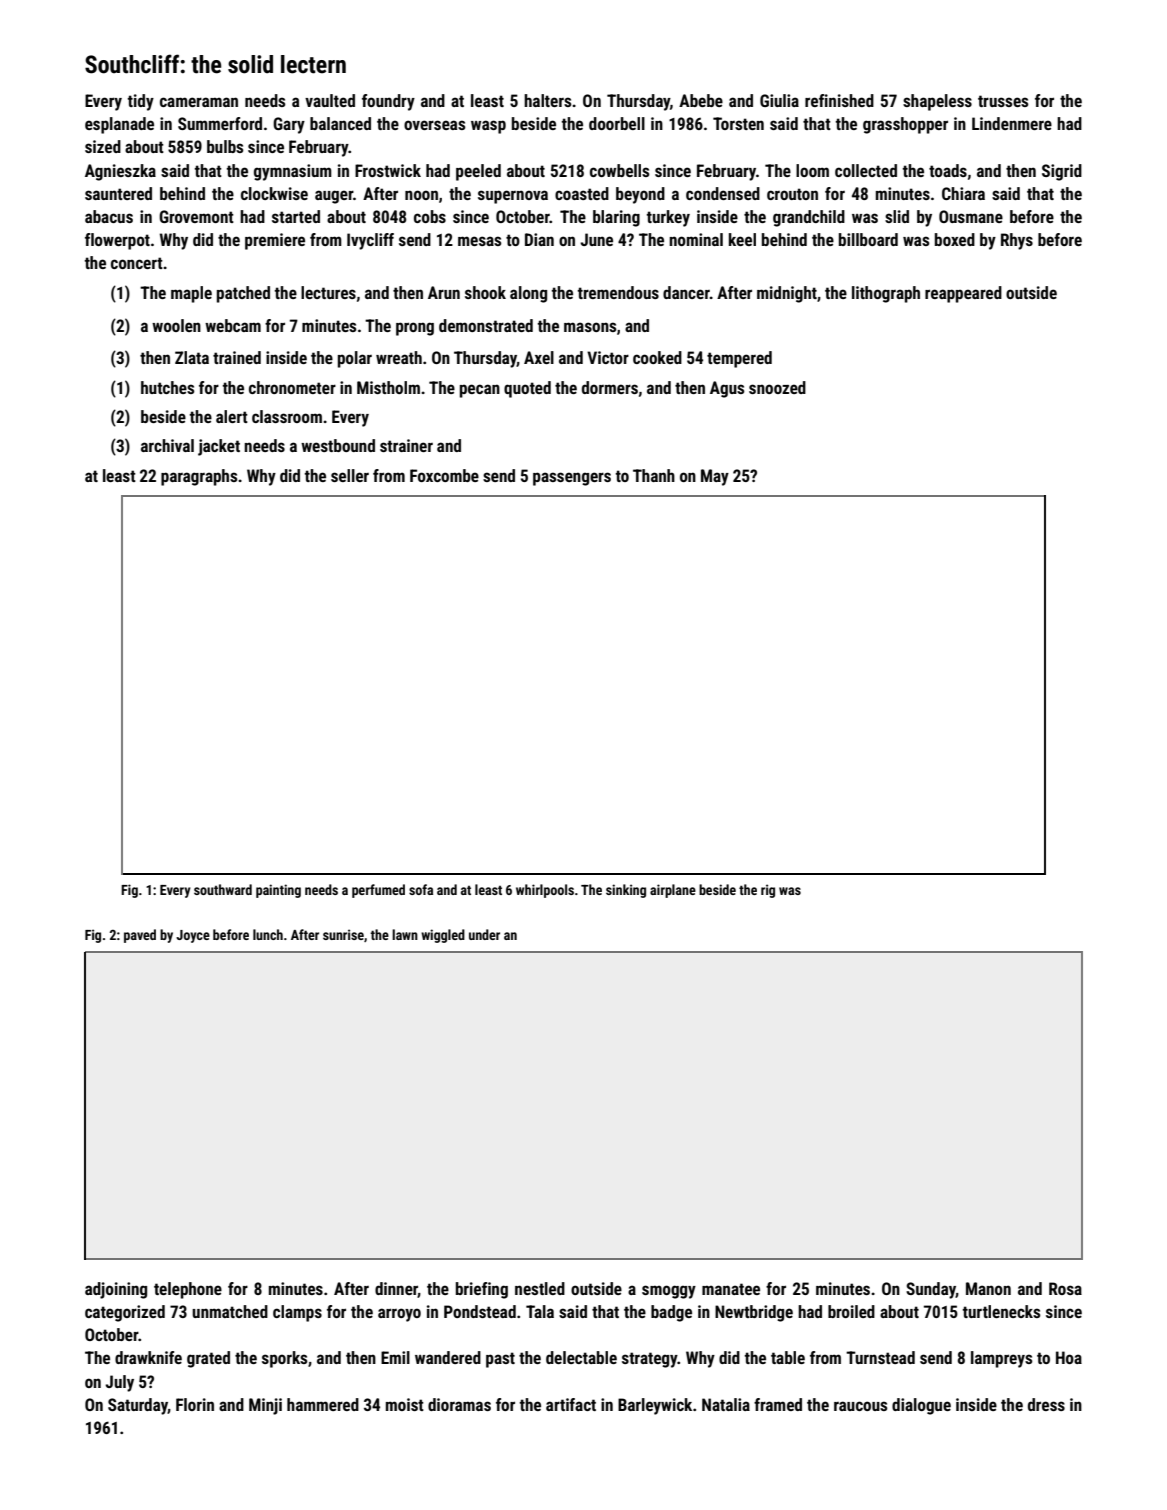 The width and height of the image is (1167, 1510). I want to click on Summerford, so click(220, 123).
